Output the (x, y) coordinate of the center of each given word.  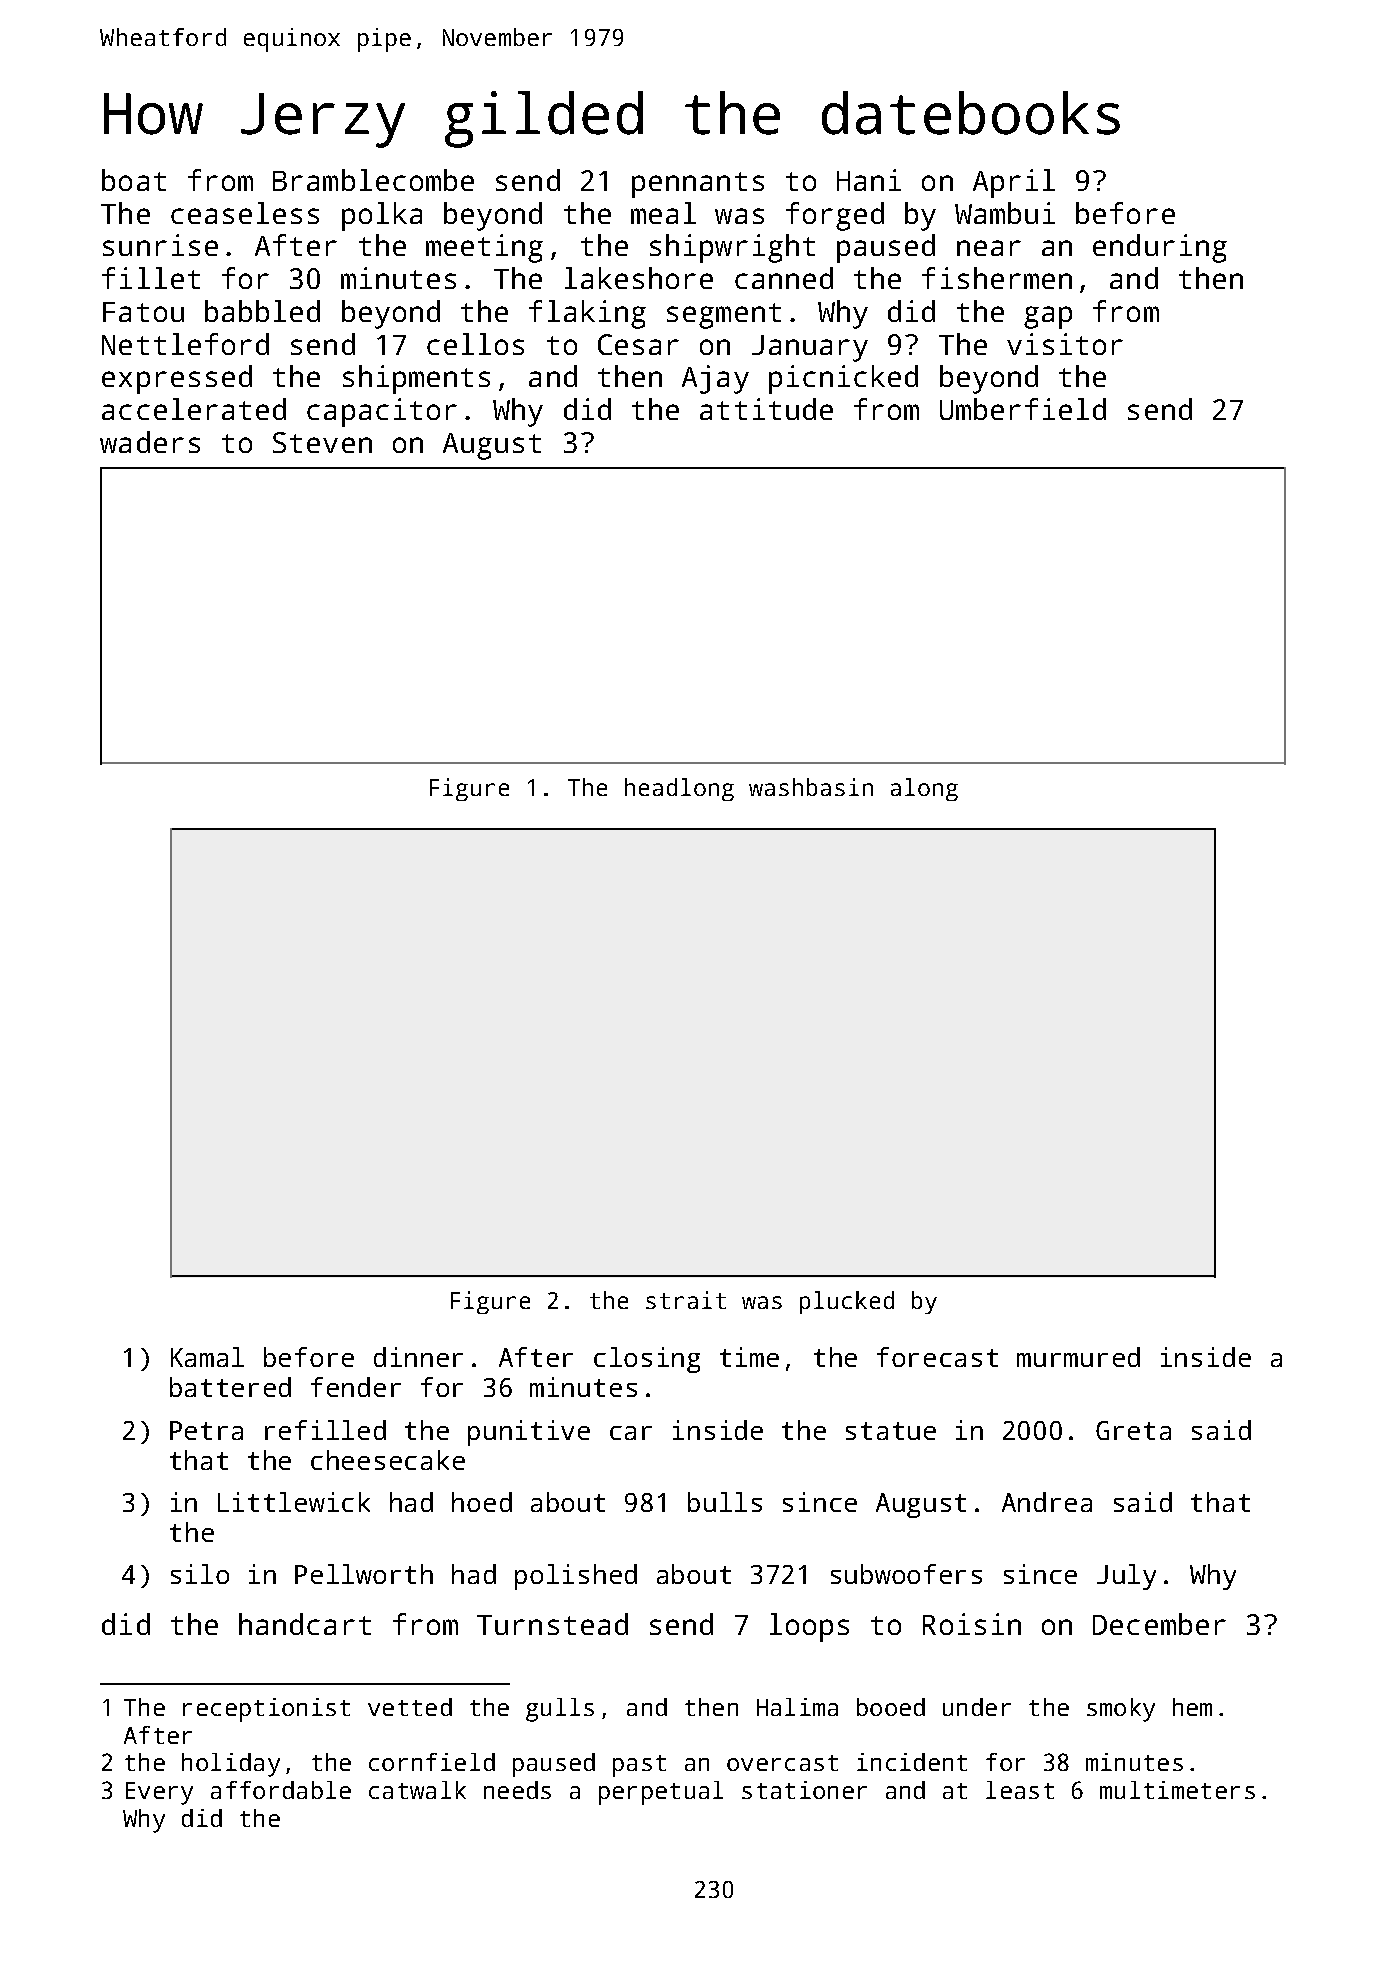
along (924, 789)
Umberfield (1023, 409)
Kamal (207, 1357)
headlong (679, 789)
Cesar (638, 344)
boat (134, 180)
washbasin (811, 787)
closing (647, 1360)
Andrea (1047, 1502)
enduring (1160, 248)
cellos (475, 344)
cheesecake (388, 1460)
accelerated (194, 409)
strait (686, 1300)
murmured (1078, 1357)
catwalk (417, 1790)
